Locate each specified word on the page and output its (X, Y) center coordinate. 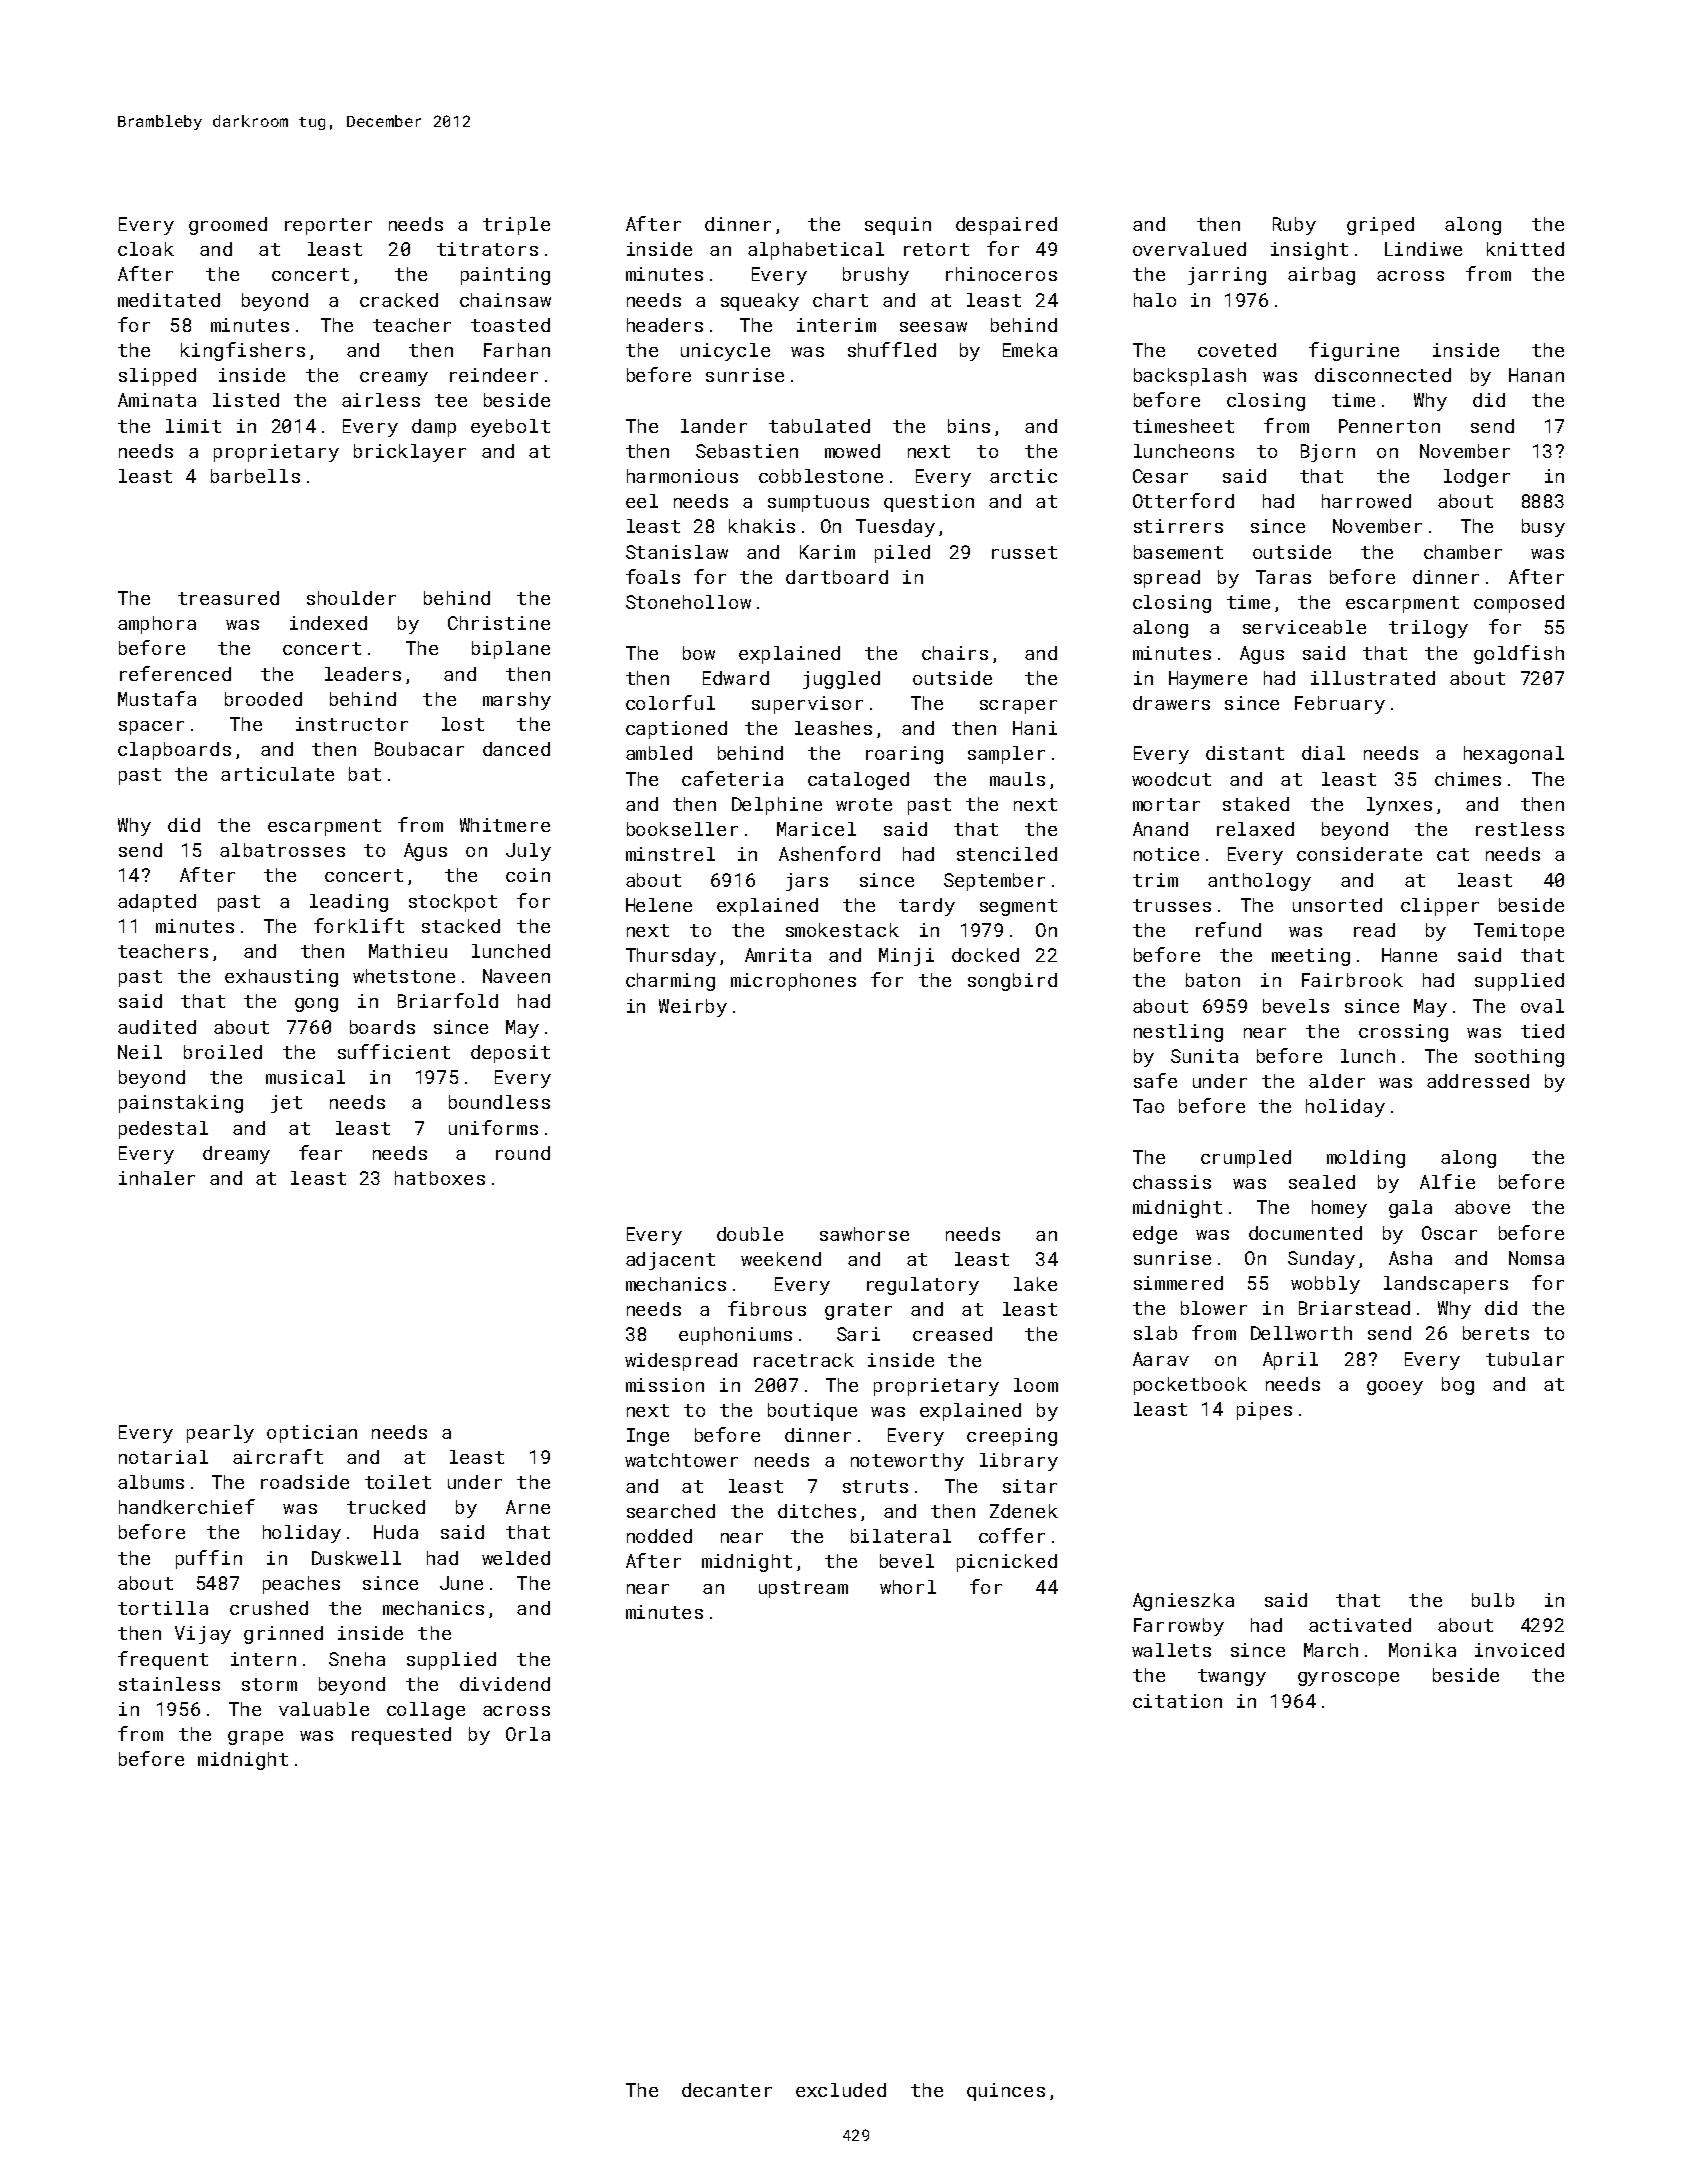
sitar (1030, 1486)
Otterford (1183, 500)
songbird (1012, 982)
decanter (727, 2090)
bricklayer (410, 453)
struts (875, 1486)
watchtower (681, 1460)
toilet (398, 1482)
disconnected (1383, 375)
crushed (269, 1608)
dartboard (837, 577)
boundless (499, 1102)
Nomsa (1536, 1258)
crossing (1403, 1033)
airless (381, 400)
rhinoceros (1001, 274)
